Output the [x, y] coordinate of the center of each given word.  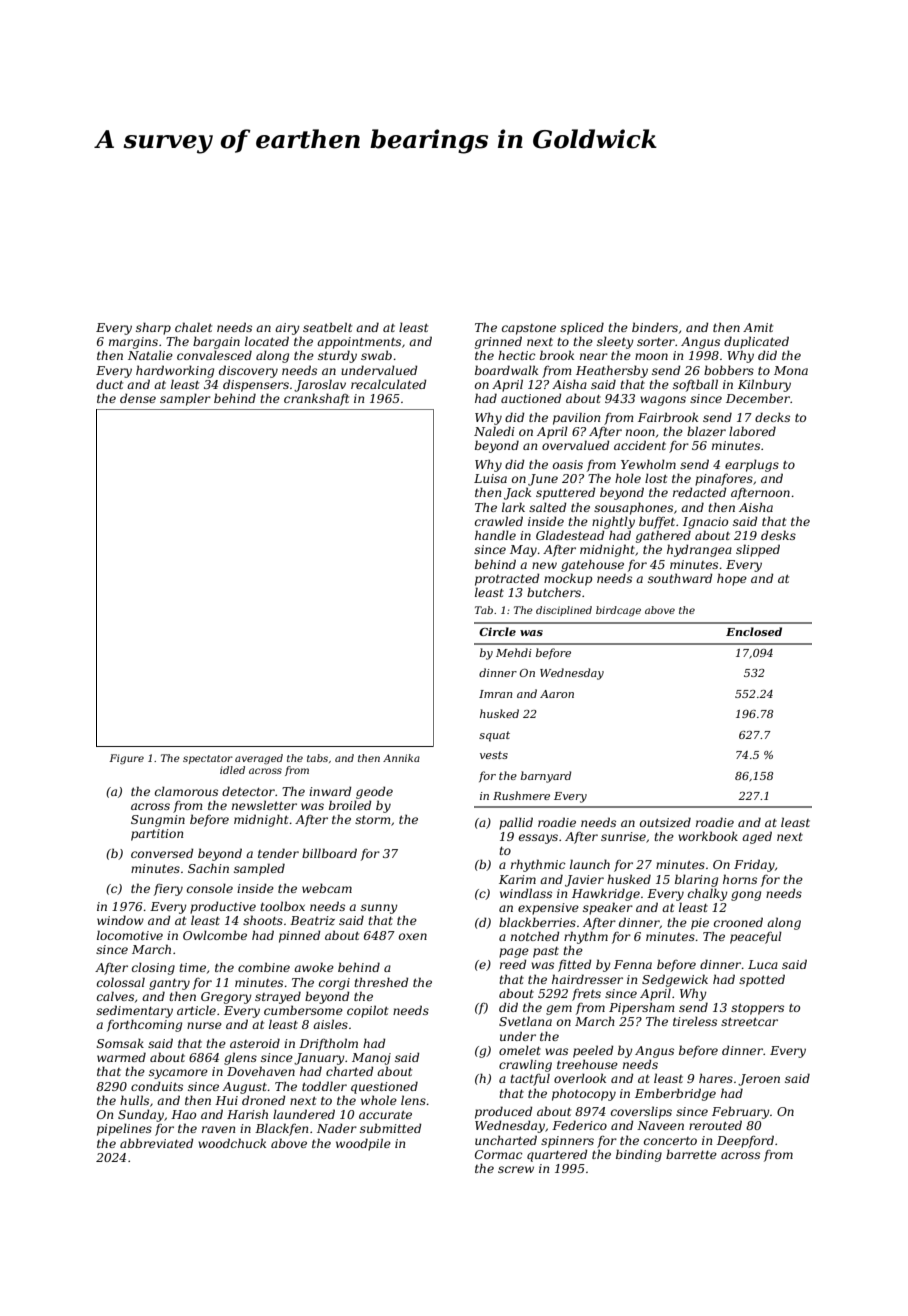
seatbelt [327, 327]
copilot [367, 1011]
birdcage [618, 611]
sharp [153, 328]
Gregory [226, 998]
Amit [758, 327]
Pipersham [641, 1008]
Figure [126, 759]
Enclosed [754, 631]
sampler [185, 399]
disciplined [564, 611]
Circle [497, 631]
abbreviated [157, 1143]
